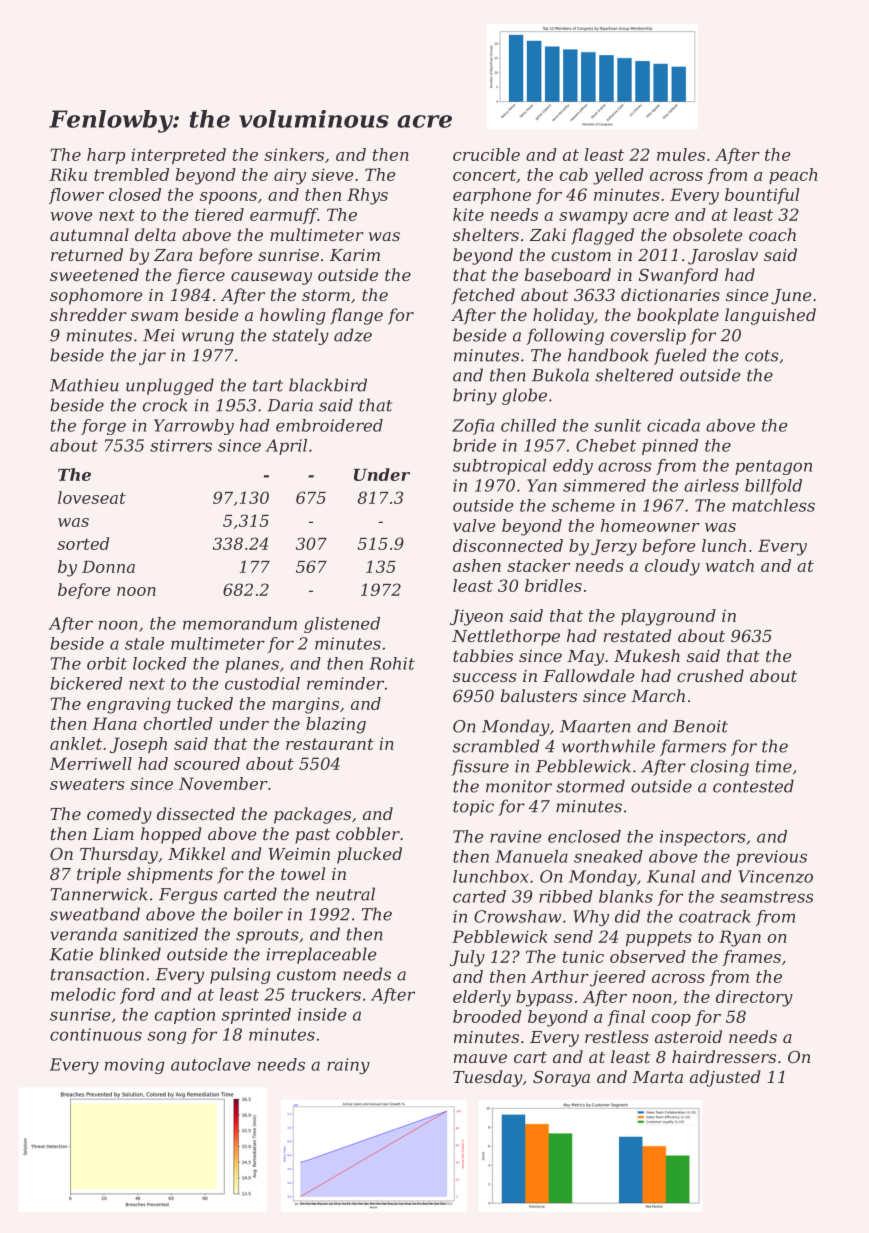 The image size is (869, 1233). I want to click on playground, so click(668, 617).
